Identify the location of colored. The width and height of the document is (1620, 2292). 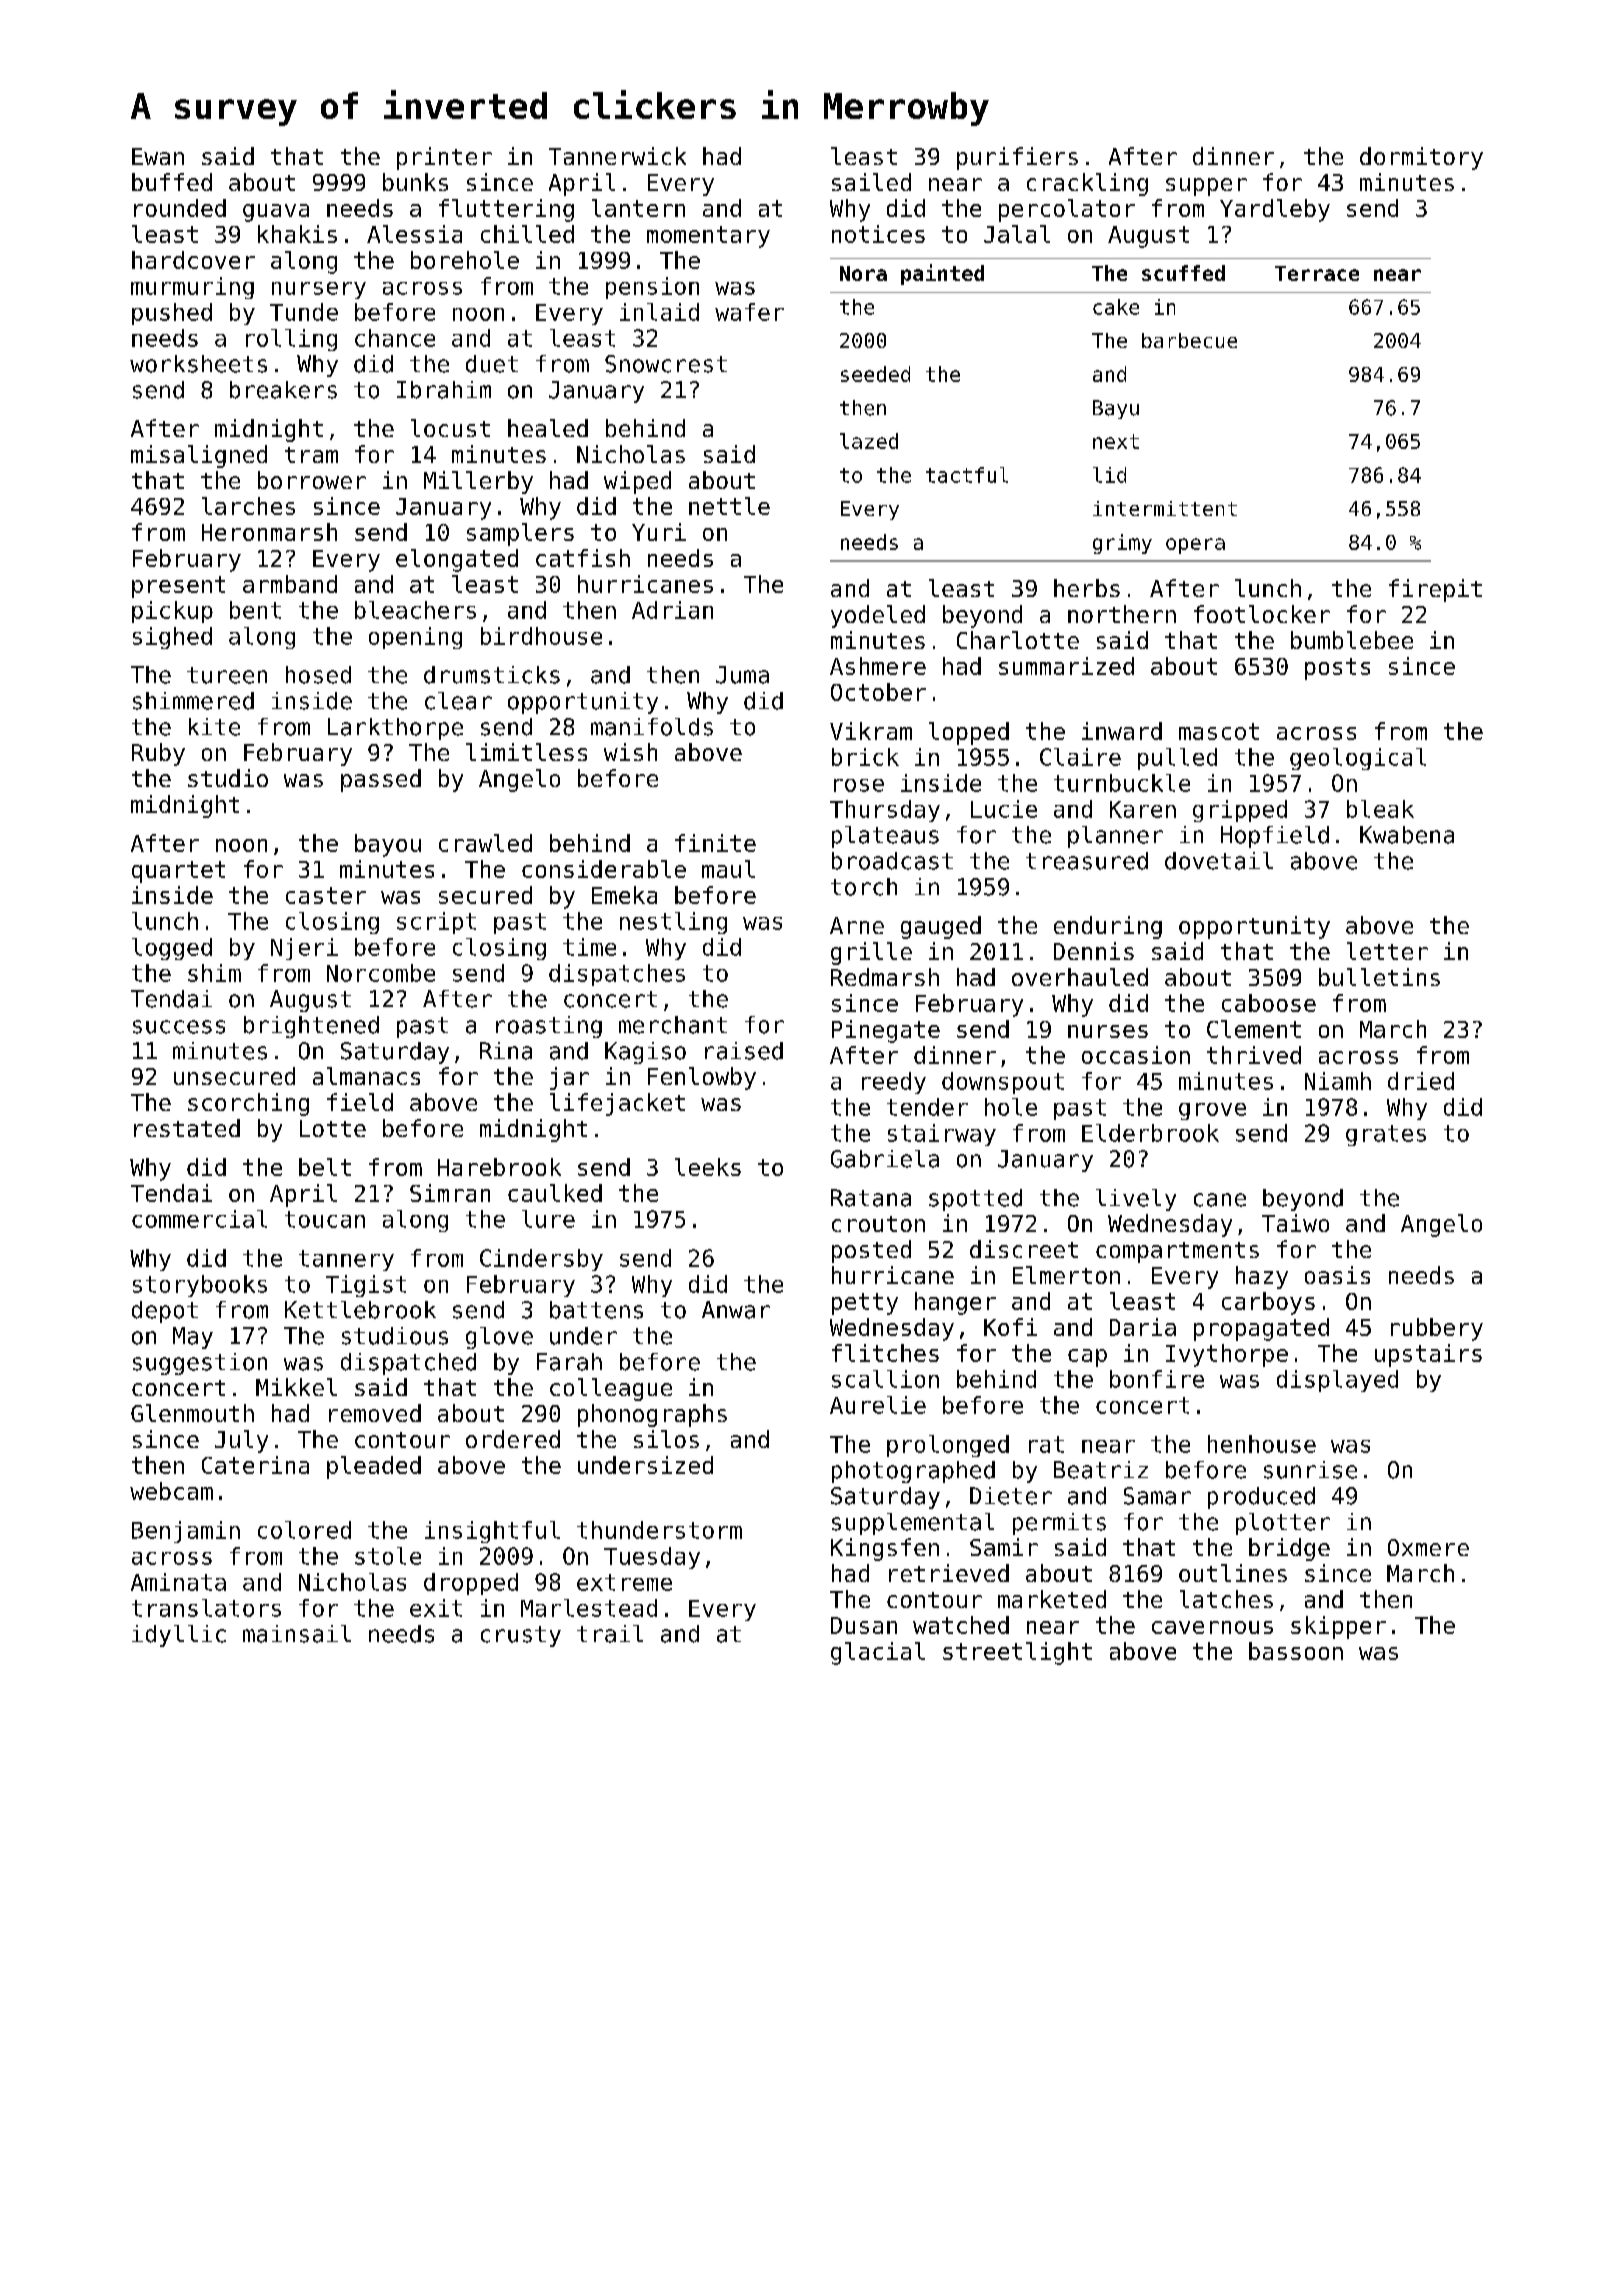
(304, 1530).
